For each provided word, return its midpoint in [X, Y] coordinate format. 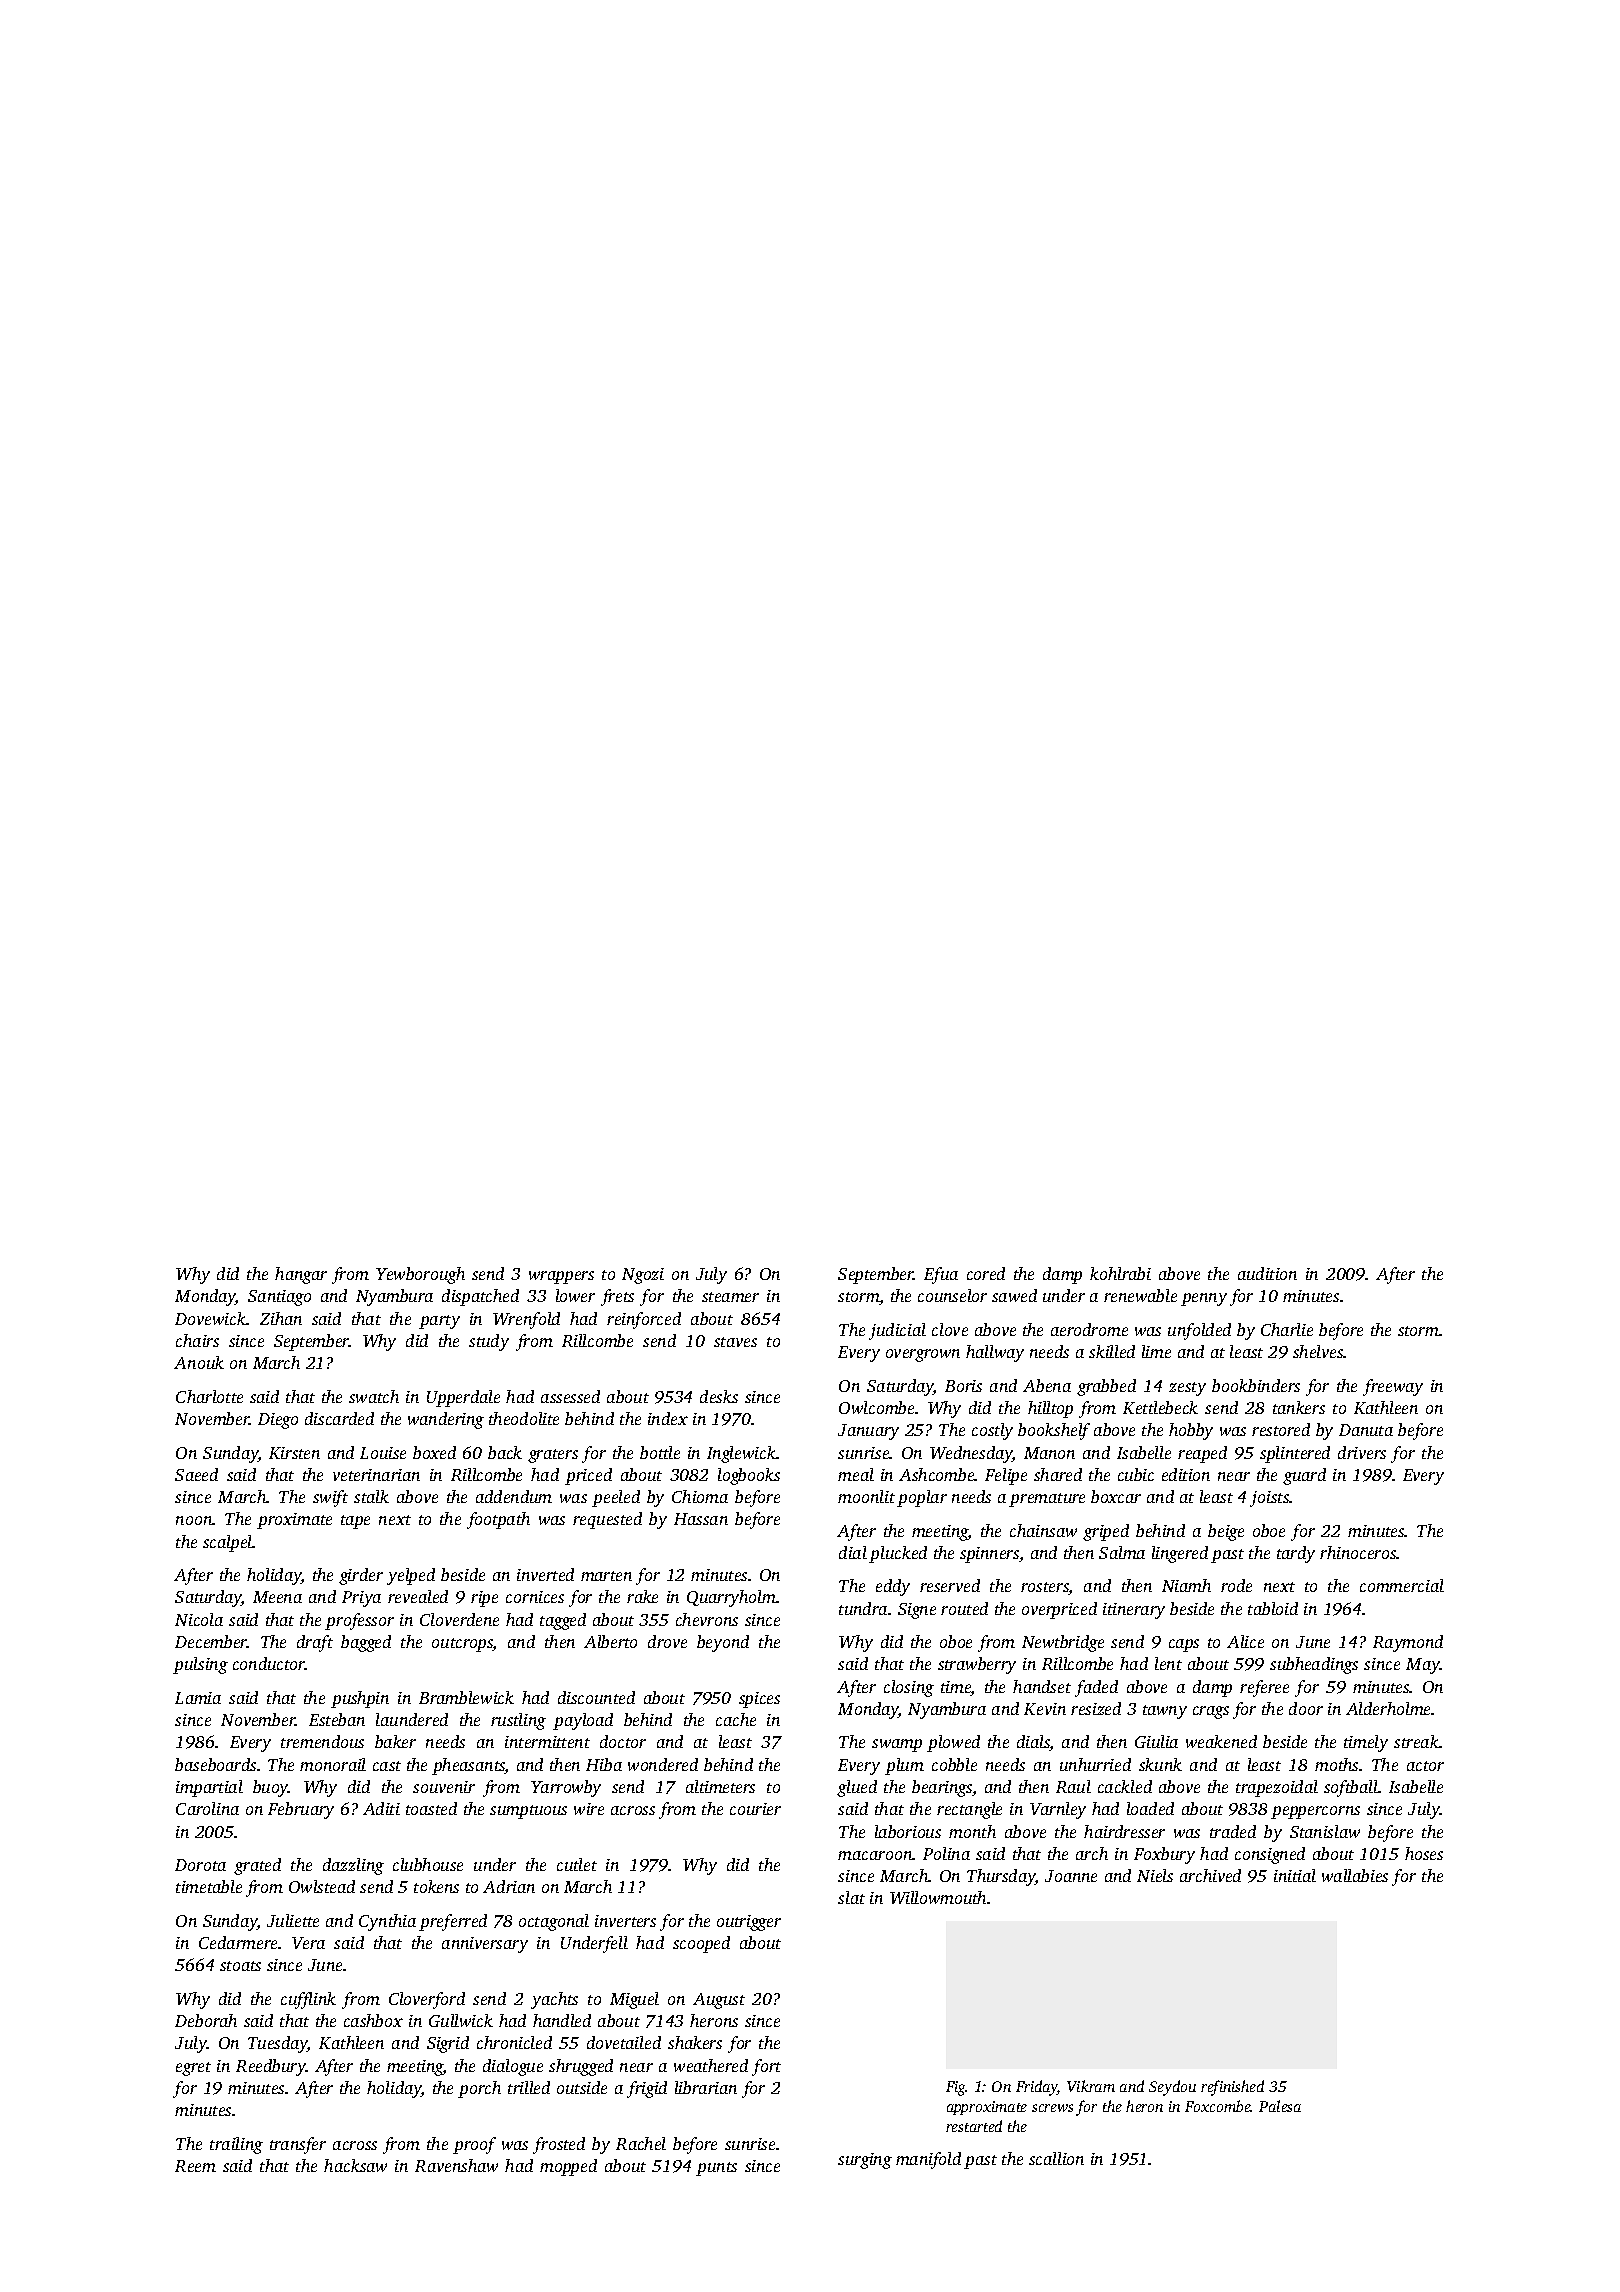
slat [851, 1897]
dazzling [353, 1866]
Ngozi [643, 1276]
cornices [535, 1597]
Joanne [1071, 1876]
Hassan [701, 1519]
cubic [1136, 1474]
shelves [1318, 1351]
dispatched [480, 1297]
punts [716, 2169]
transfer [298, 2145]
